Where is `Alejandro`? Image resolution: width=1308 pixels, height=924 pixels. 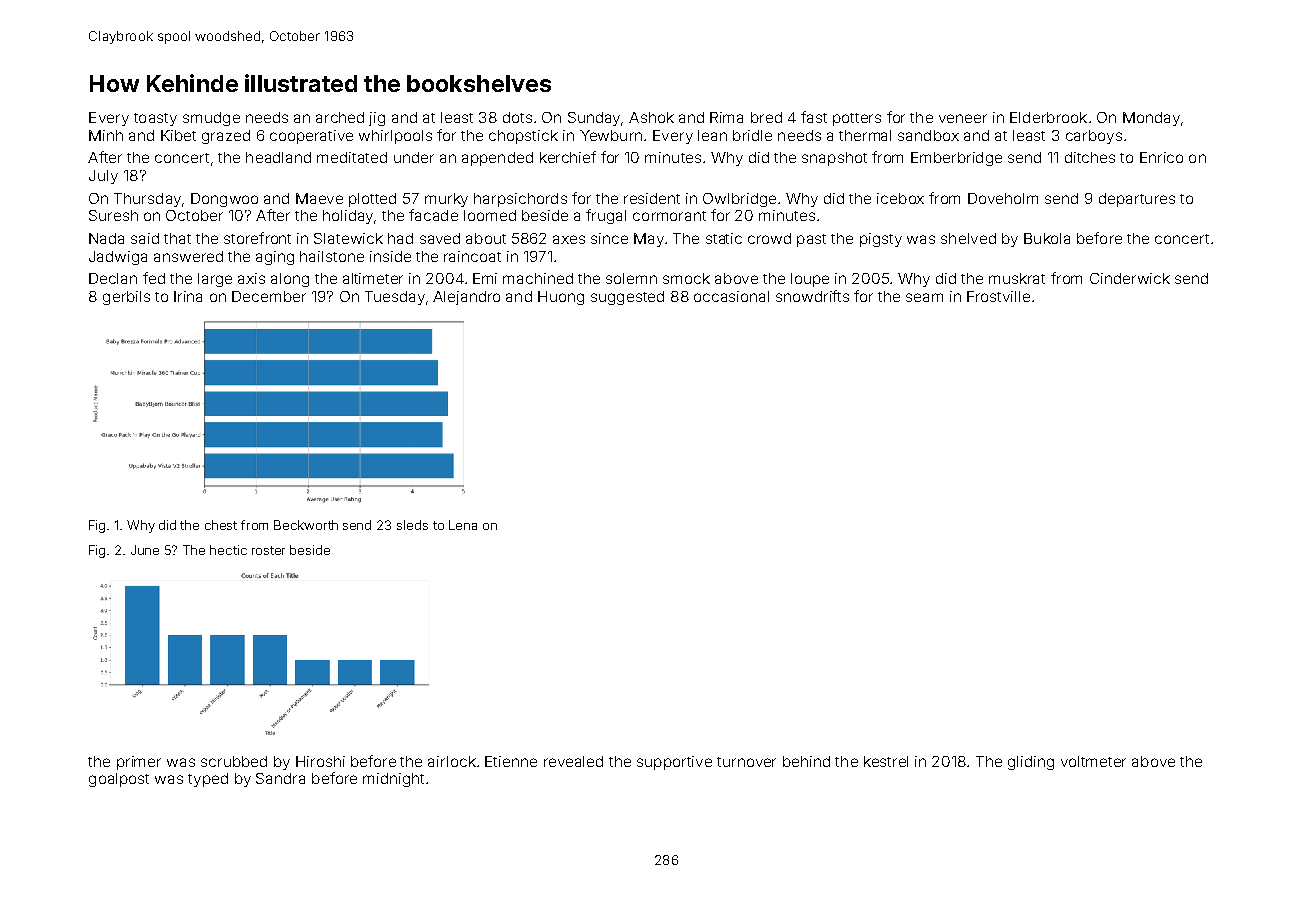
Alejandro is located at coordinates (466, 298).
